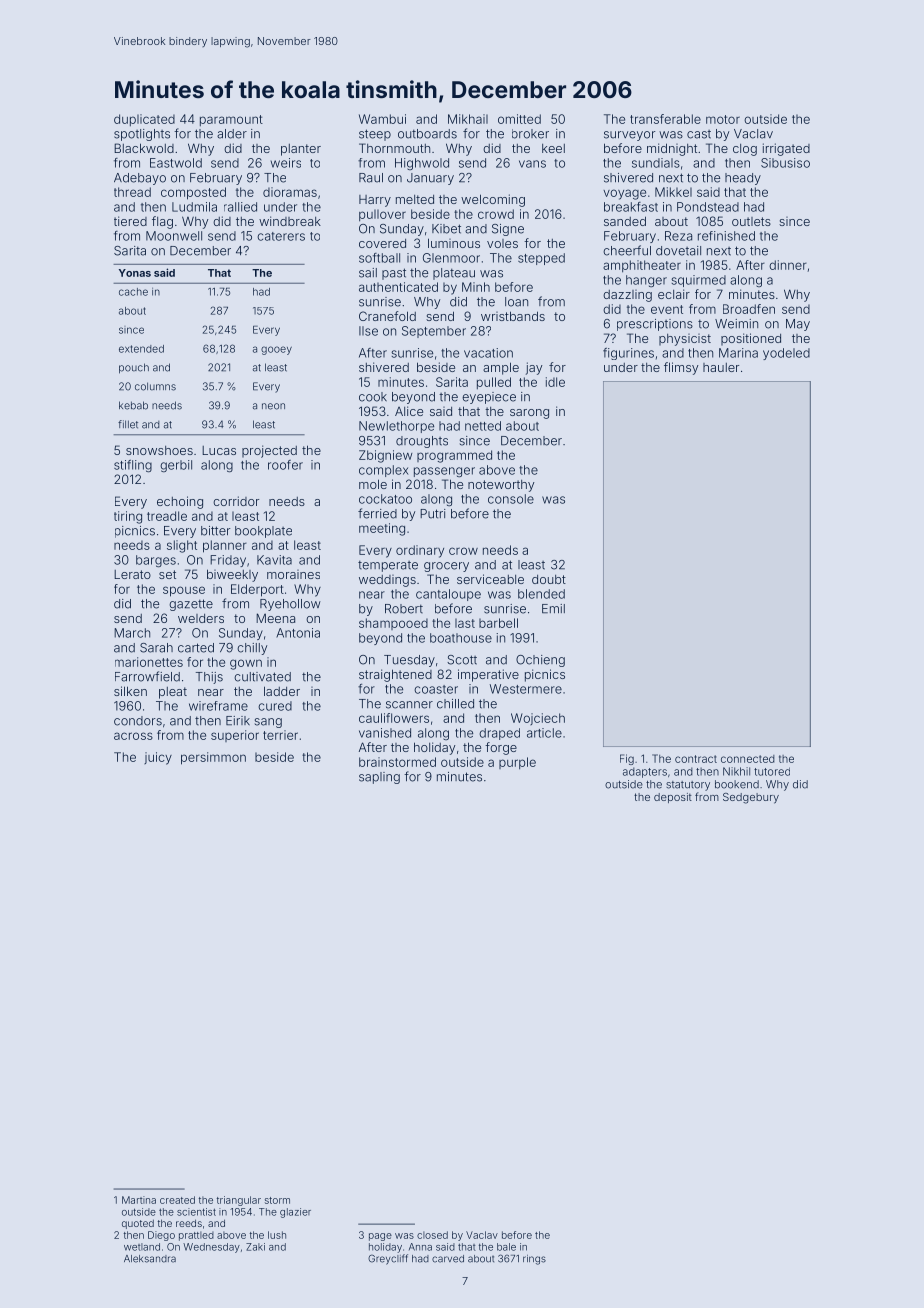 This screenshot has height=1308, width=924. I want to click on contract, so click(696, 759).
